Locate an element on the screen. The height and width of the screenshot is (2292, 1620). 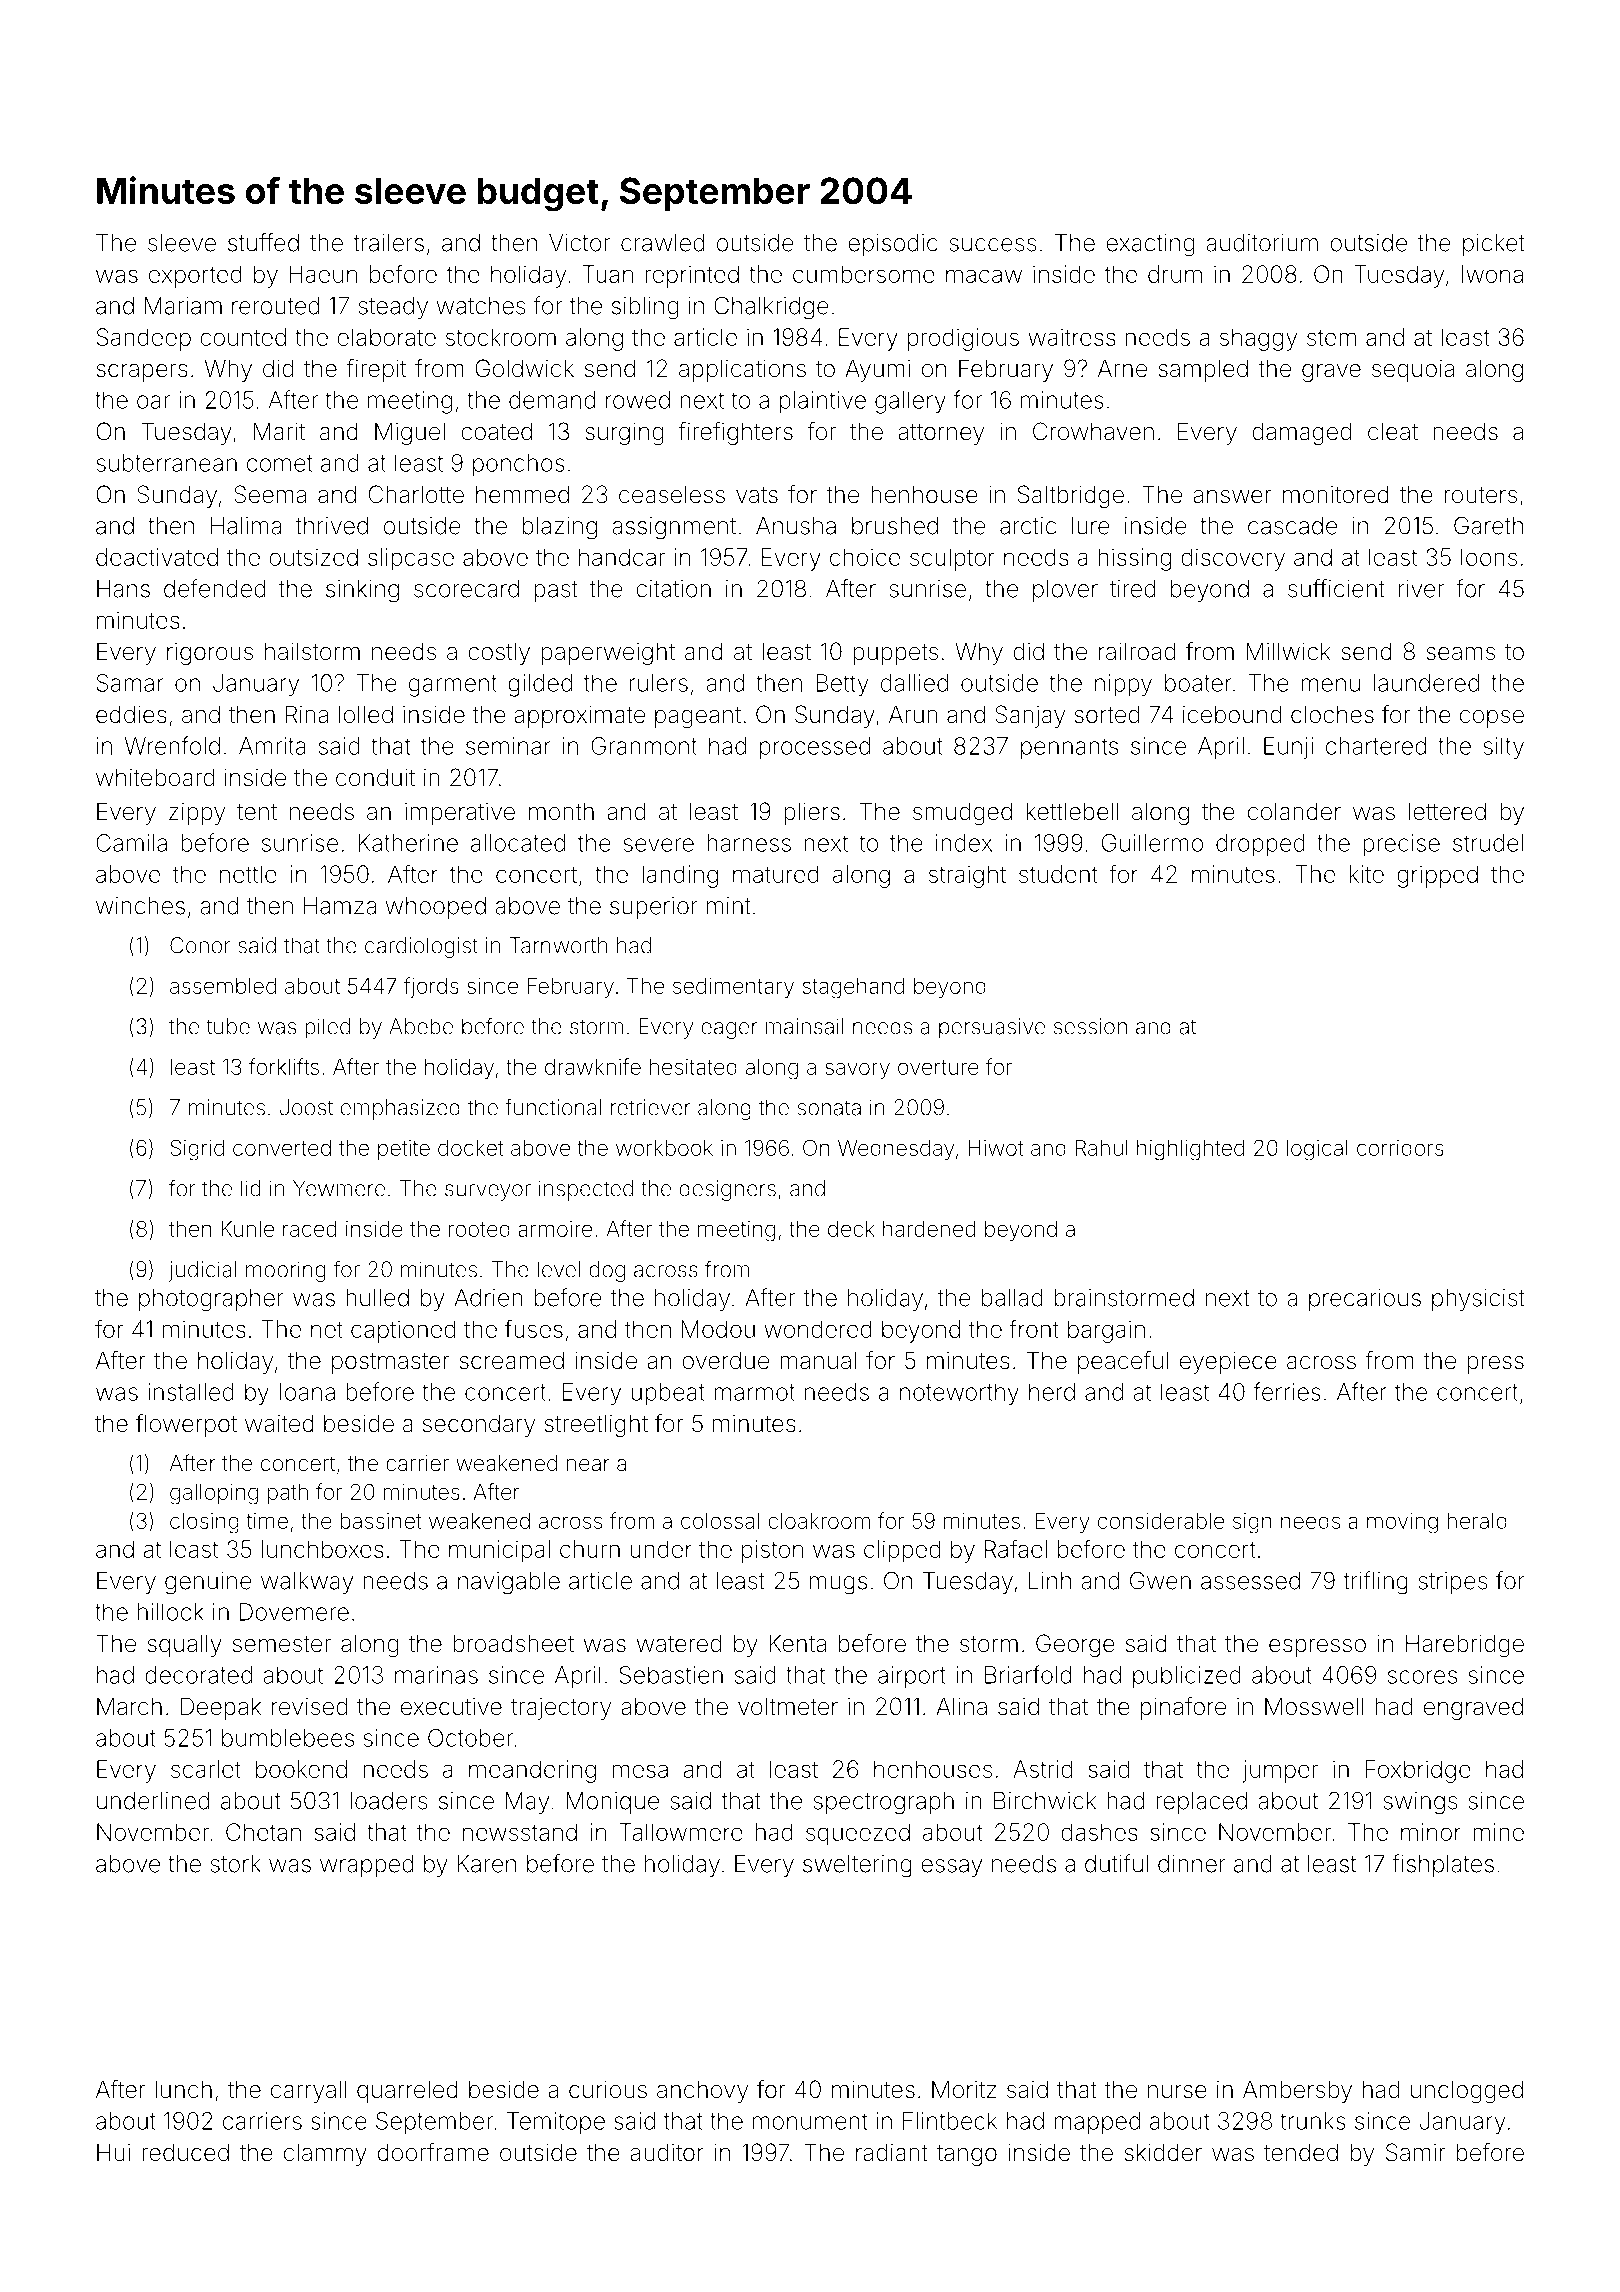
fishplates is located at coordinates (1443, 1865).
